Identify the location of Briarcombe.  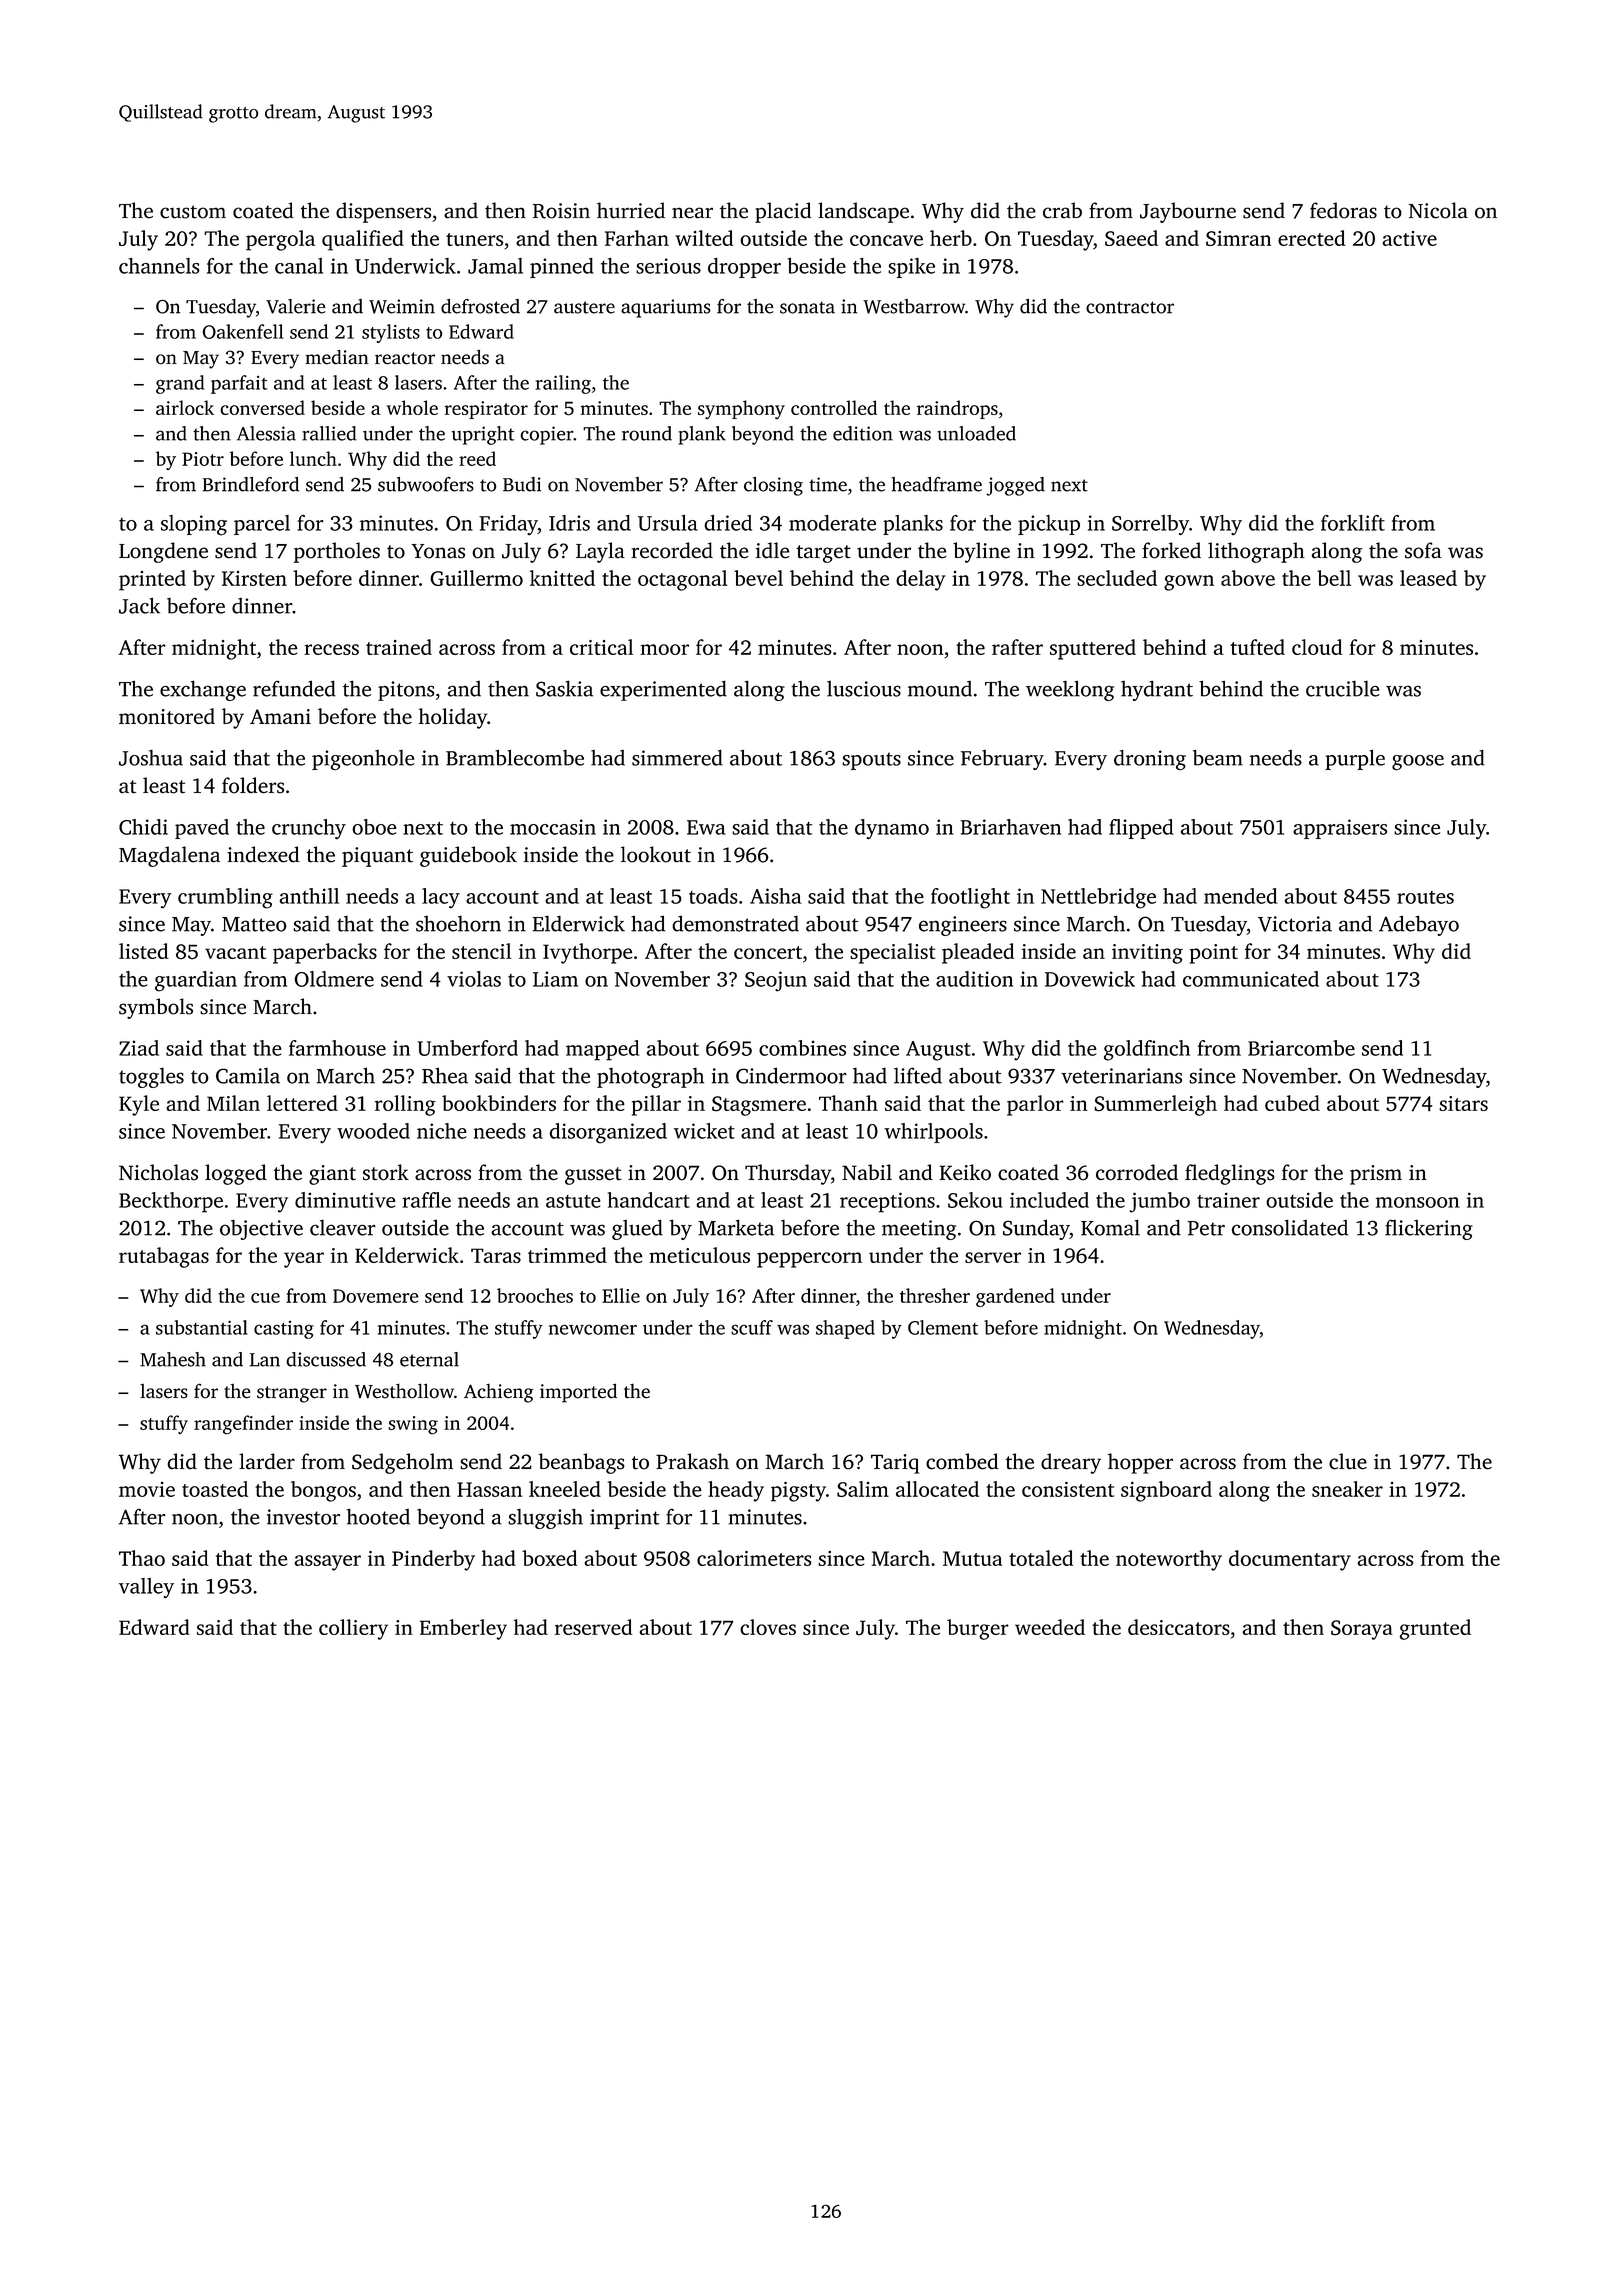
(1301, 1048).
